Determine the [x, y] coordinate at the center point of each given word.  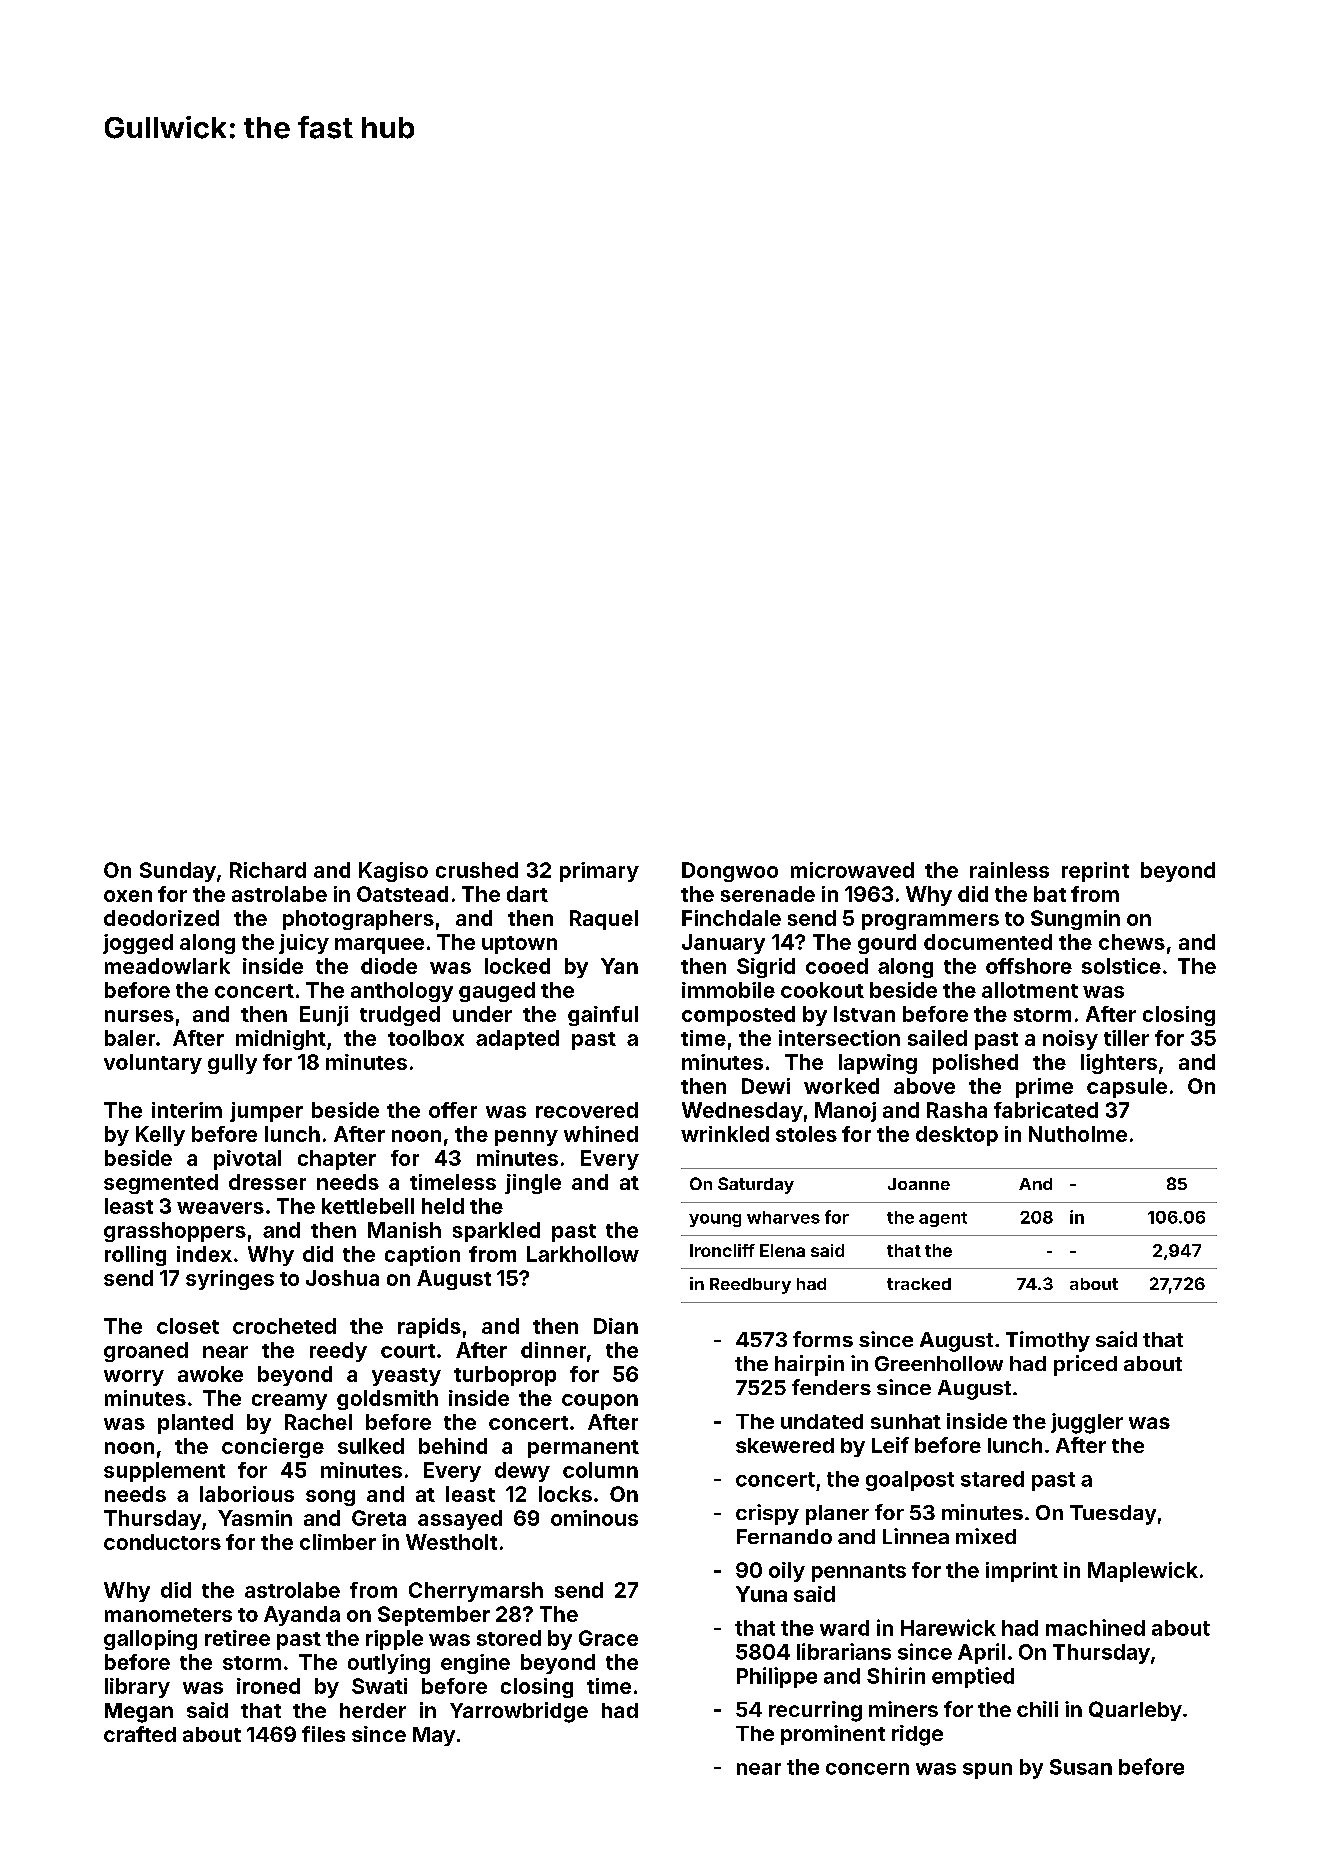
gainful [603, 1016]
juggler [1087, 1423]
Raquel [604, 920]
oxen [128, 896]
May [434, 1736]
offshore [1029, 966]
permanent [583, 1449]
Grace [608, 1638]
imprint [1022, 1572]
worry [134, 1378]
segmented [161, 1184]
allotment [1030, 990]
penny [526, 1138]
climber [338, 1542]
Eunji [324, 1016]
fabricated [1046, 1110]
